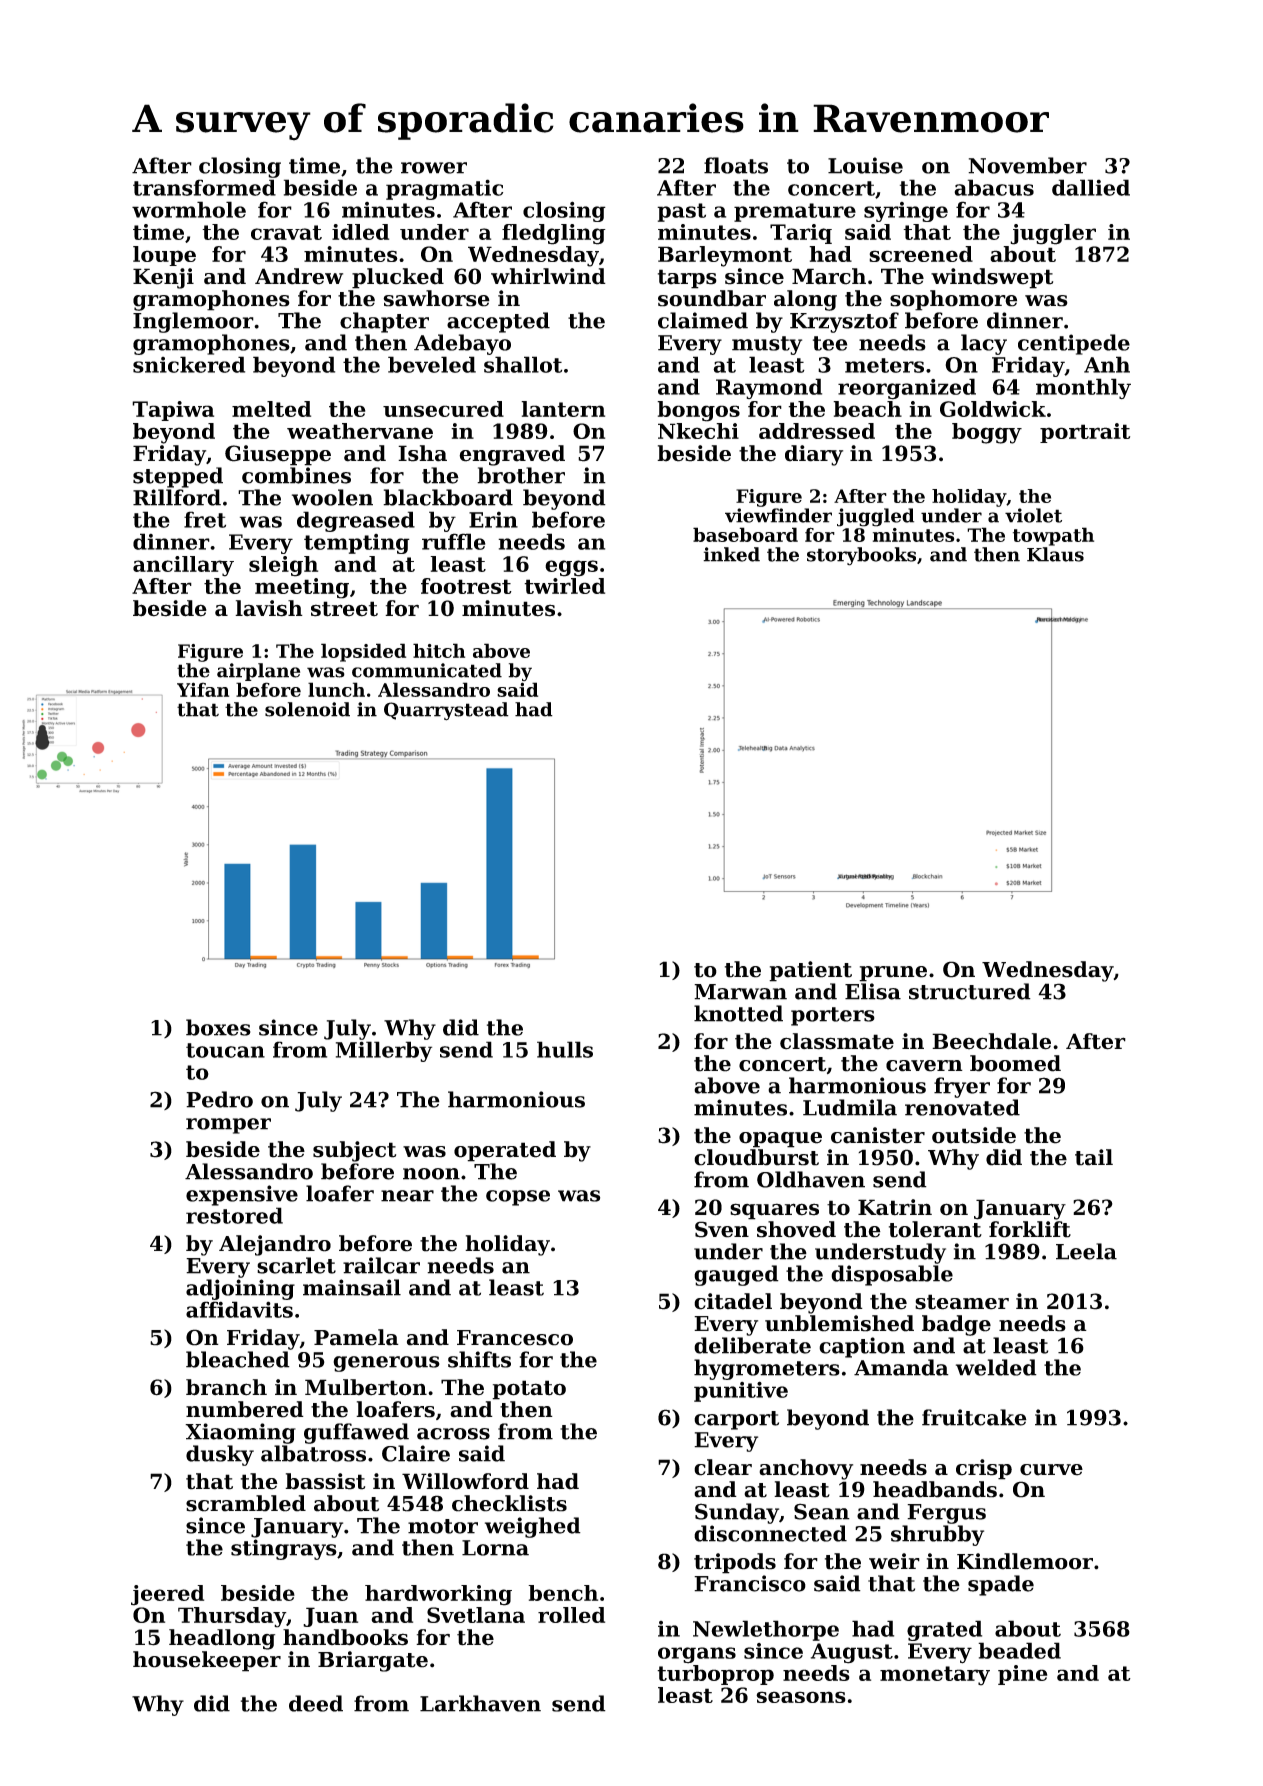 This document has width=1263, height=1786. Describe the element at coordinates (242, 1195) in the document. I see `expensive` at that location.
